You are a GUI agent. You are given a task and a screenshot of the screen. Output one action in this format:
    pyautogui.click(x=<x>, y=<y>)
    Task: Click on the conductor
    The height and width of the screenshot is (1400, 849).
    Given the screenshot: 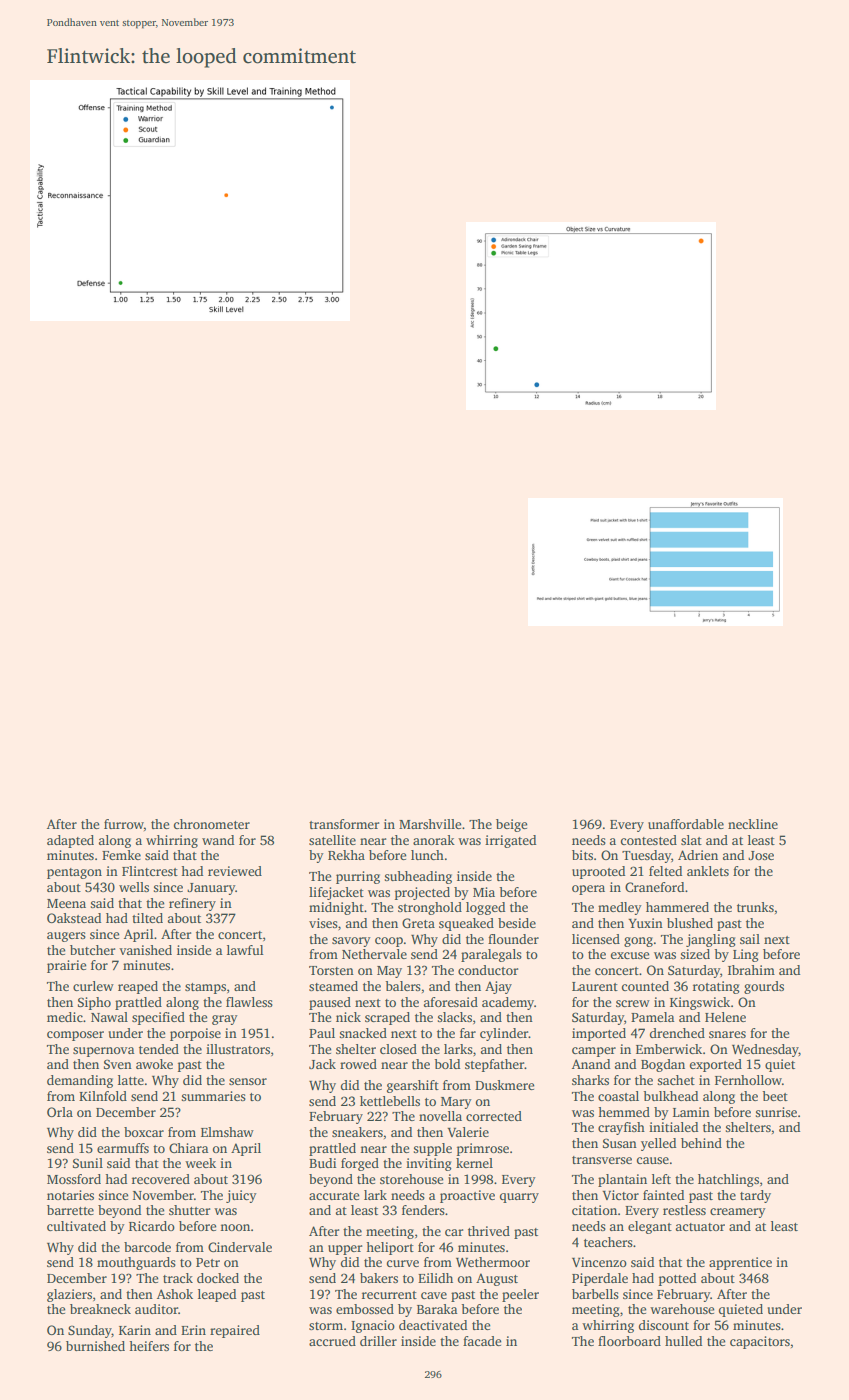 What is the action you would take?
    pyautogui.click(x=488, y=970)
